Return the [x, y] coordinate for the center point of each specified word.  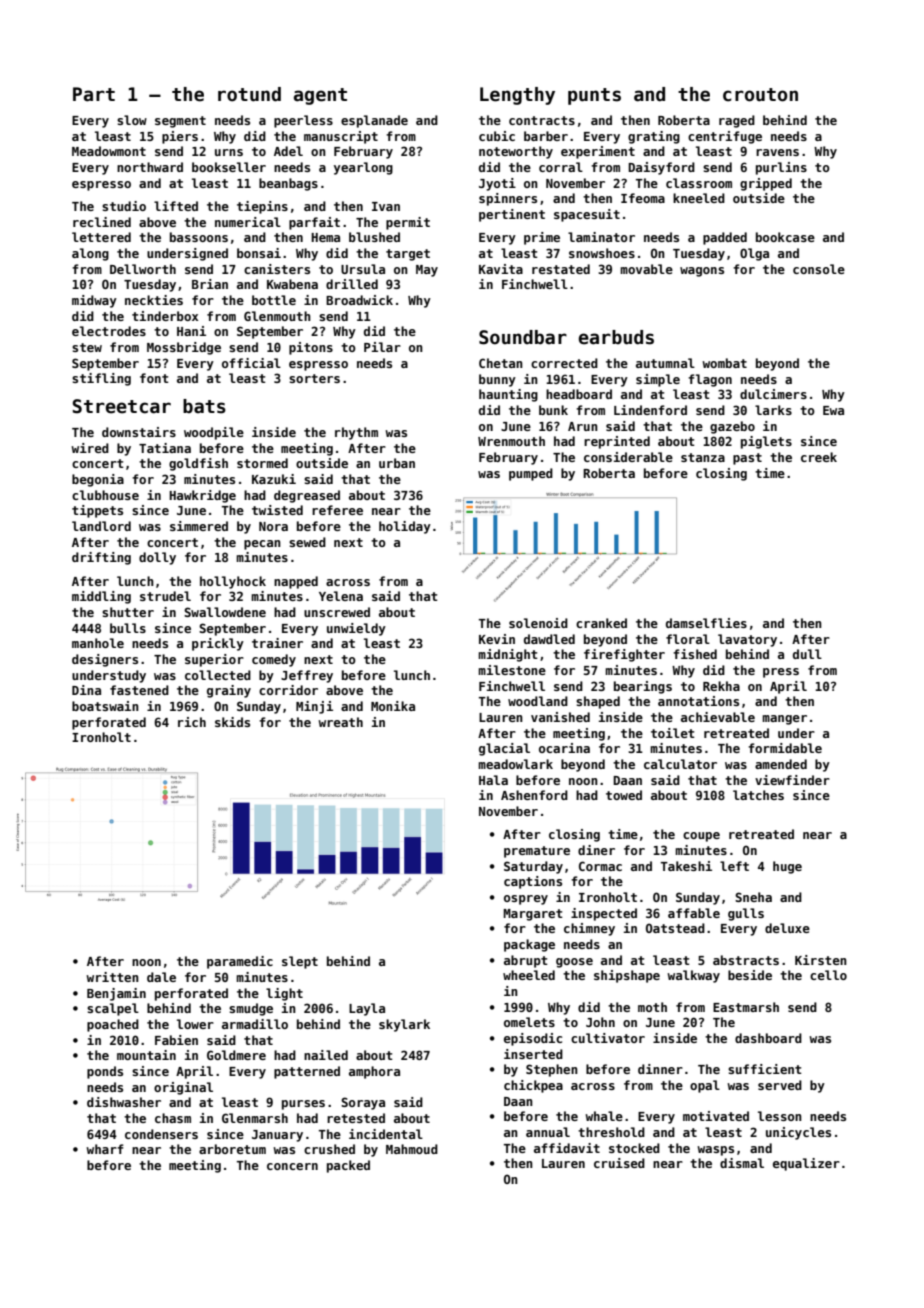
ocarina [564, 748]
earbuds [616, 337]
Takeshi [686, 866]
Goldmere [236, 1055]
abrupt [526, 961]
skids [232, 722]
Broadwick [359, 300]
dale [161, 977]
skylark [404, 1025]
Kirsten [821, 960]
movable [646, 269]
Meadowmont [109, 151]
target [408, 255]
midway [94, 301]
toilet [673, 733]
